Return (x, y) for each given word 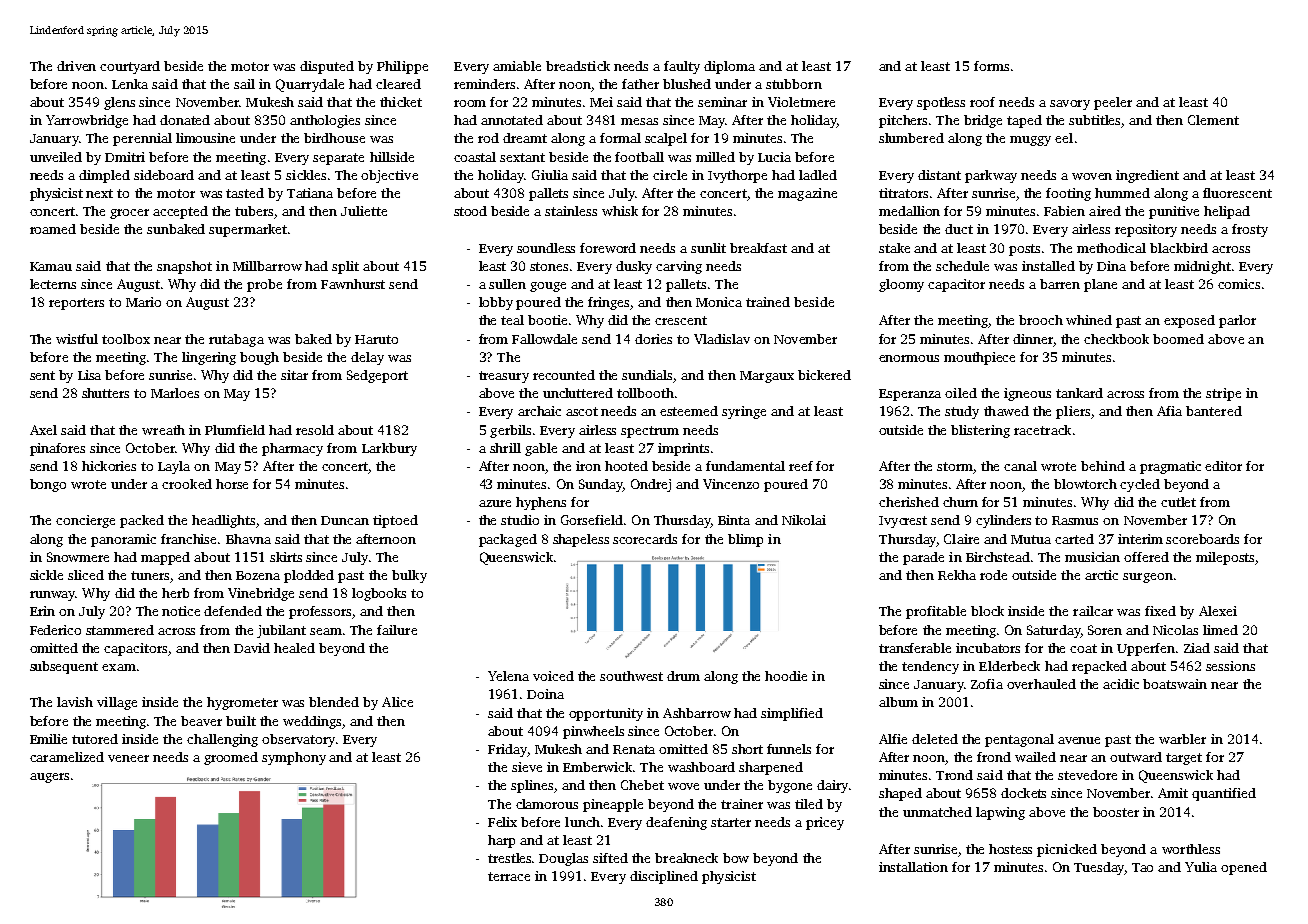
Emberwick (597, 767)
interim (1140, 539)
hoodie (786, 676)
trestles (509, 858)
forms (991, 66)
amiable (517, 66)
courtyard (130, 67)
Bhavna (248, 539)
